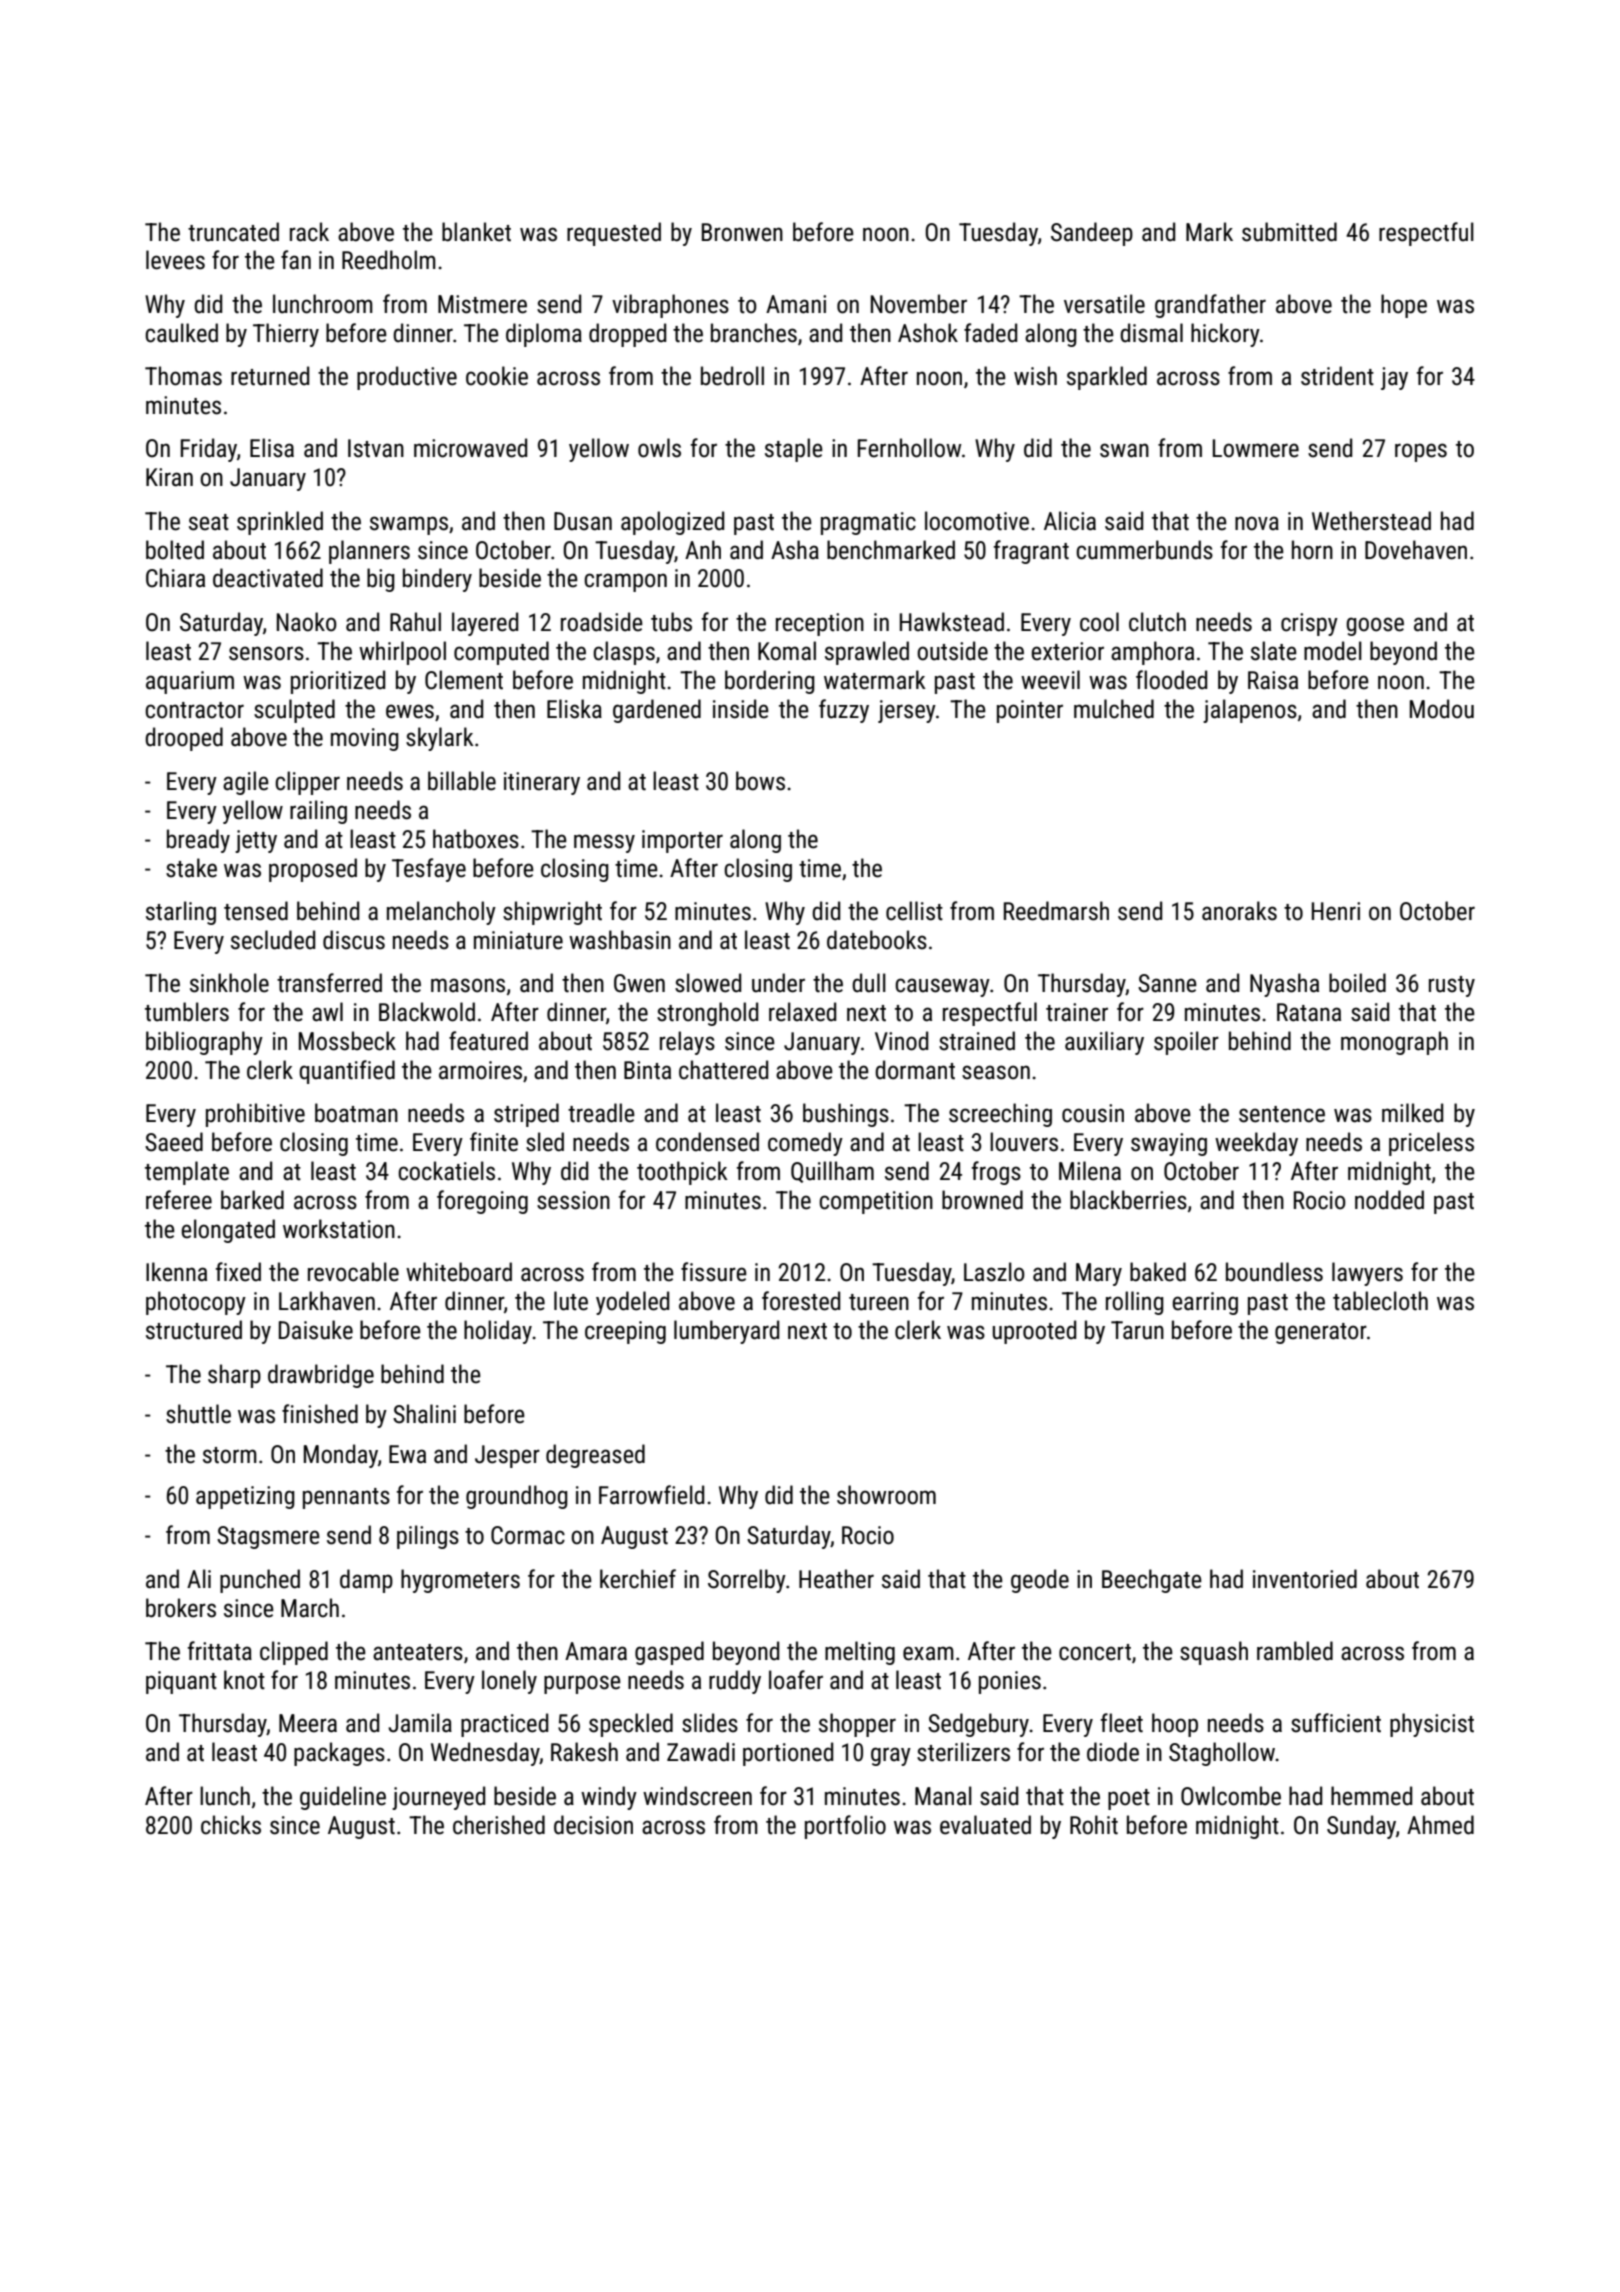 The image size is (1620, 2292). What do you see at coordinates (845, 1827) in the screenshot?
I see `portfolio` at bounding box center [845, 1827].
